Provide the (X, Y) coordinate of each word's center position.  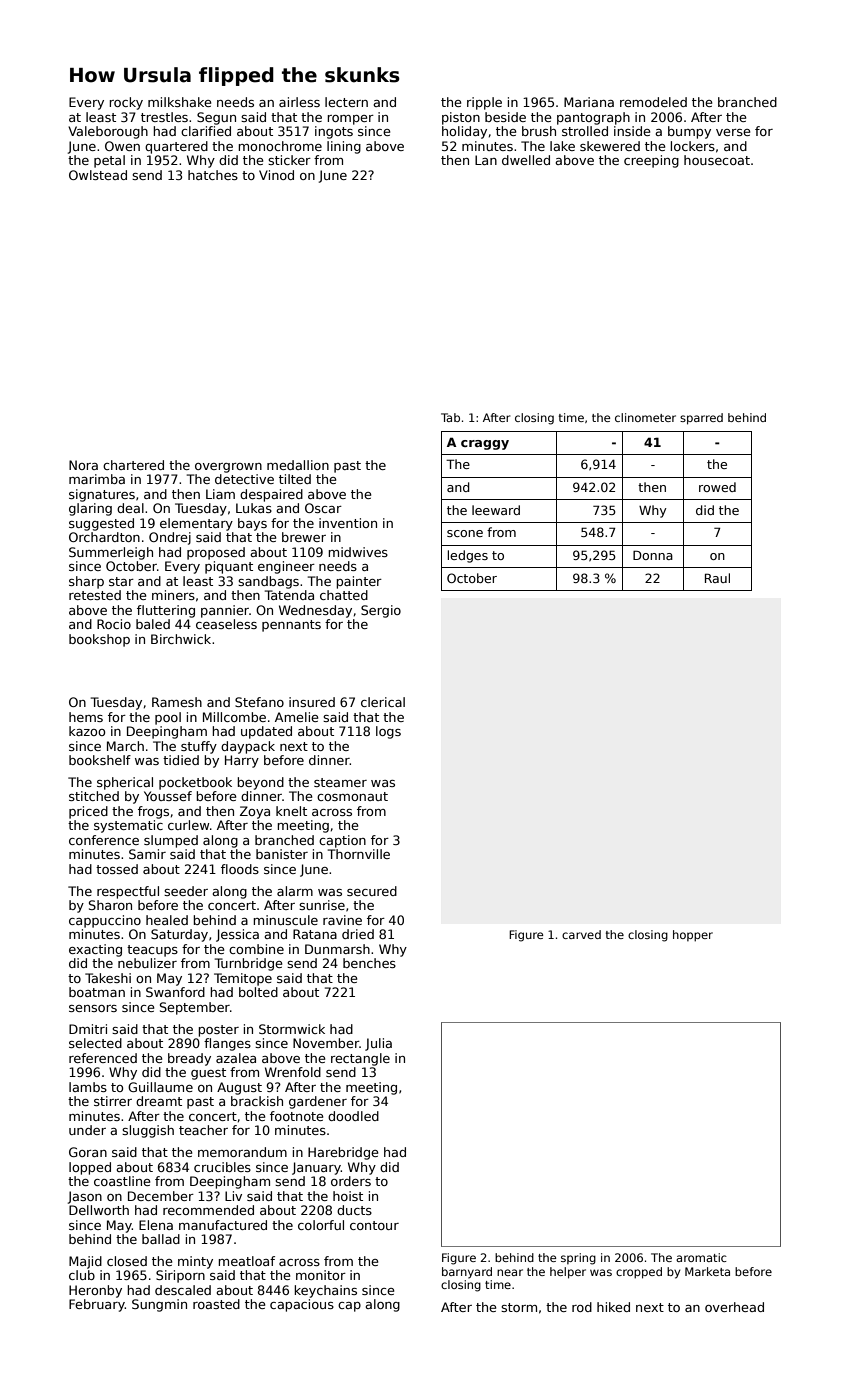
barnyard (467, 1273)
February (97, 1305)
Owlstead (98, 175)
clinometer (645, 417)
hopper (693, 936)
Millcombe (234, 717)
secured (372, 891)
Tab (450, 417)
